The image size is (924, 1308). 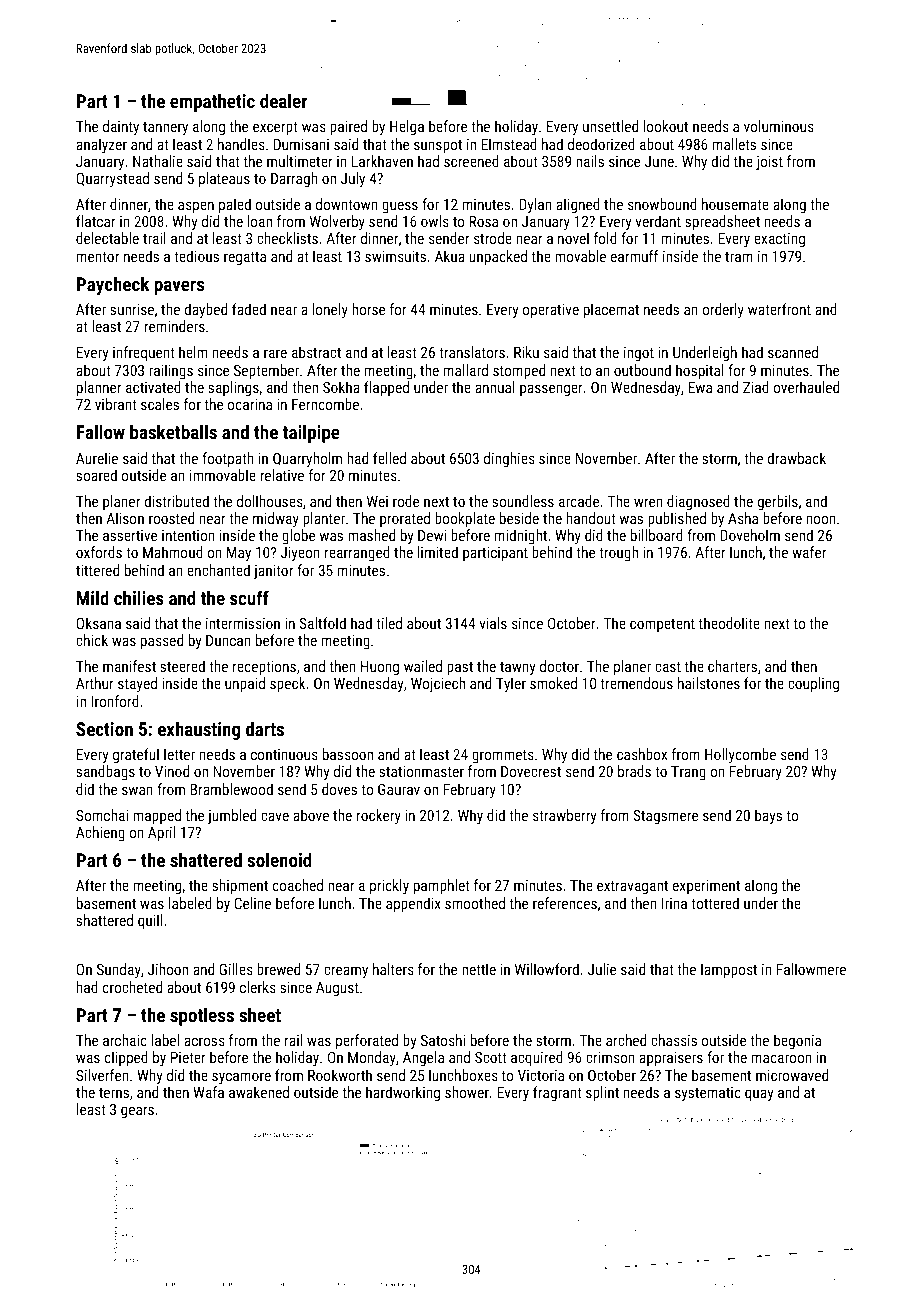 I want to click on appraisers, so click(x=671, y=1059).
